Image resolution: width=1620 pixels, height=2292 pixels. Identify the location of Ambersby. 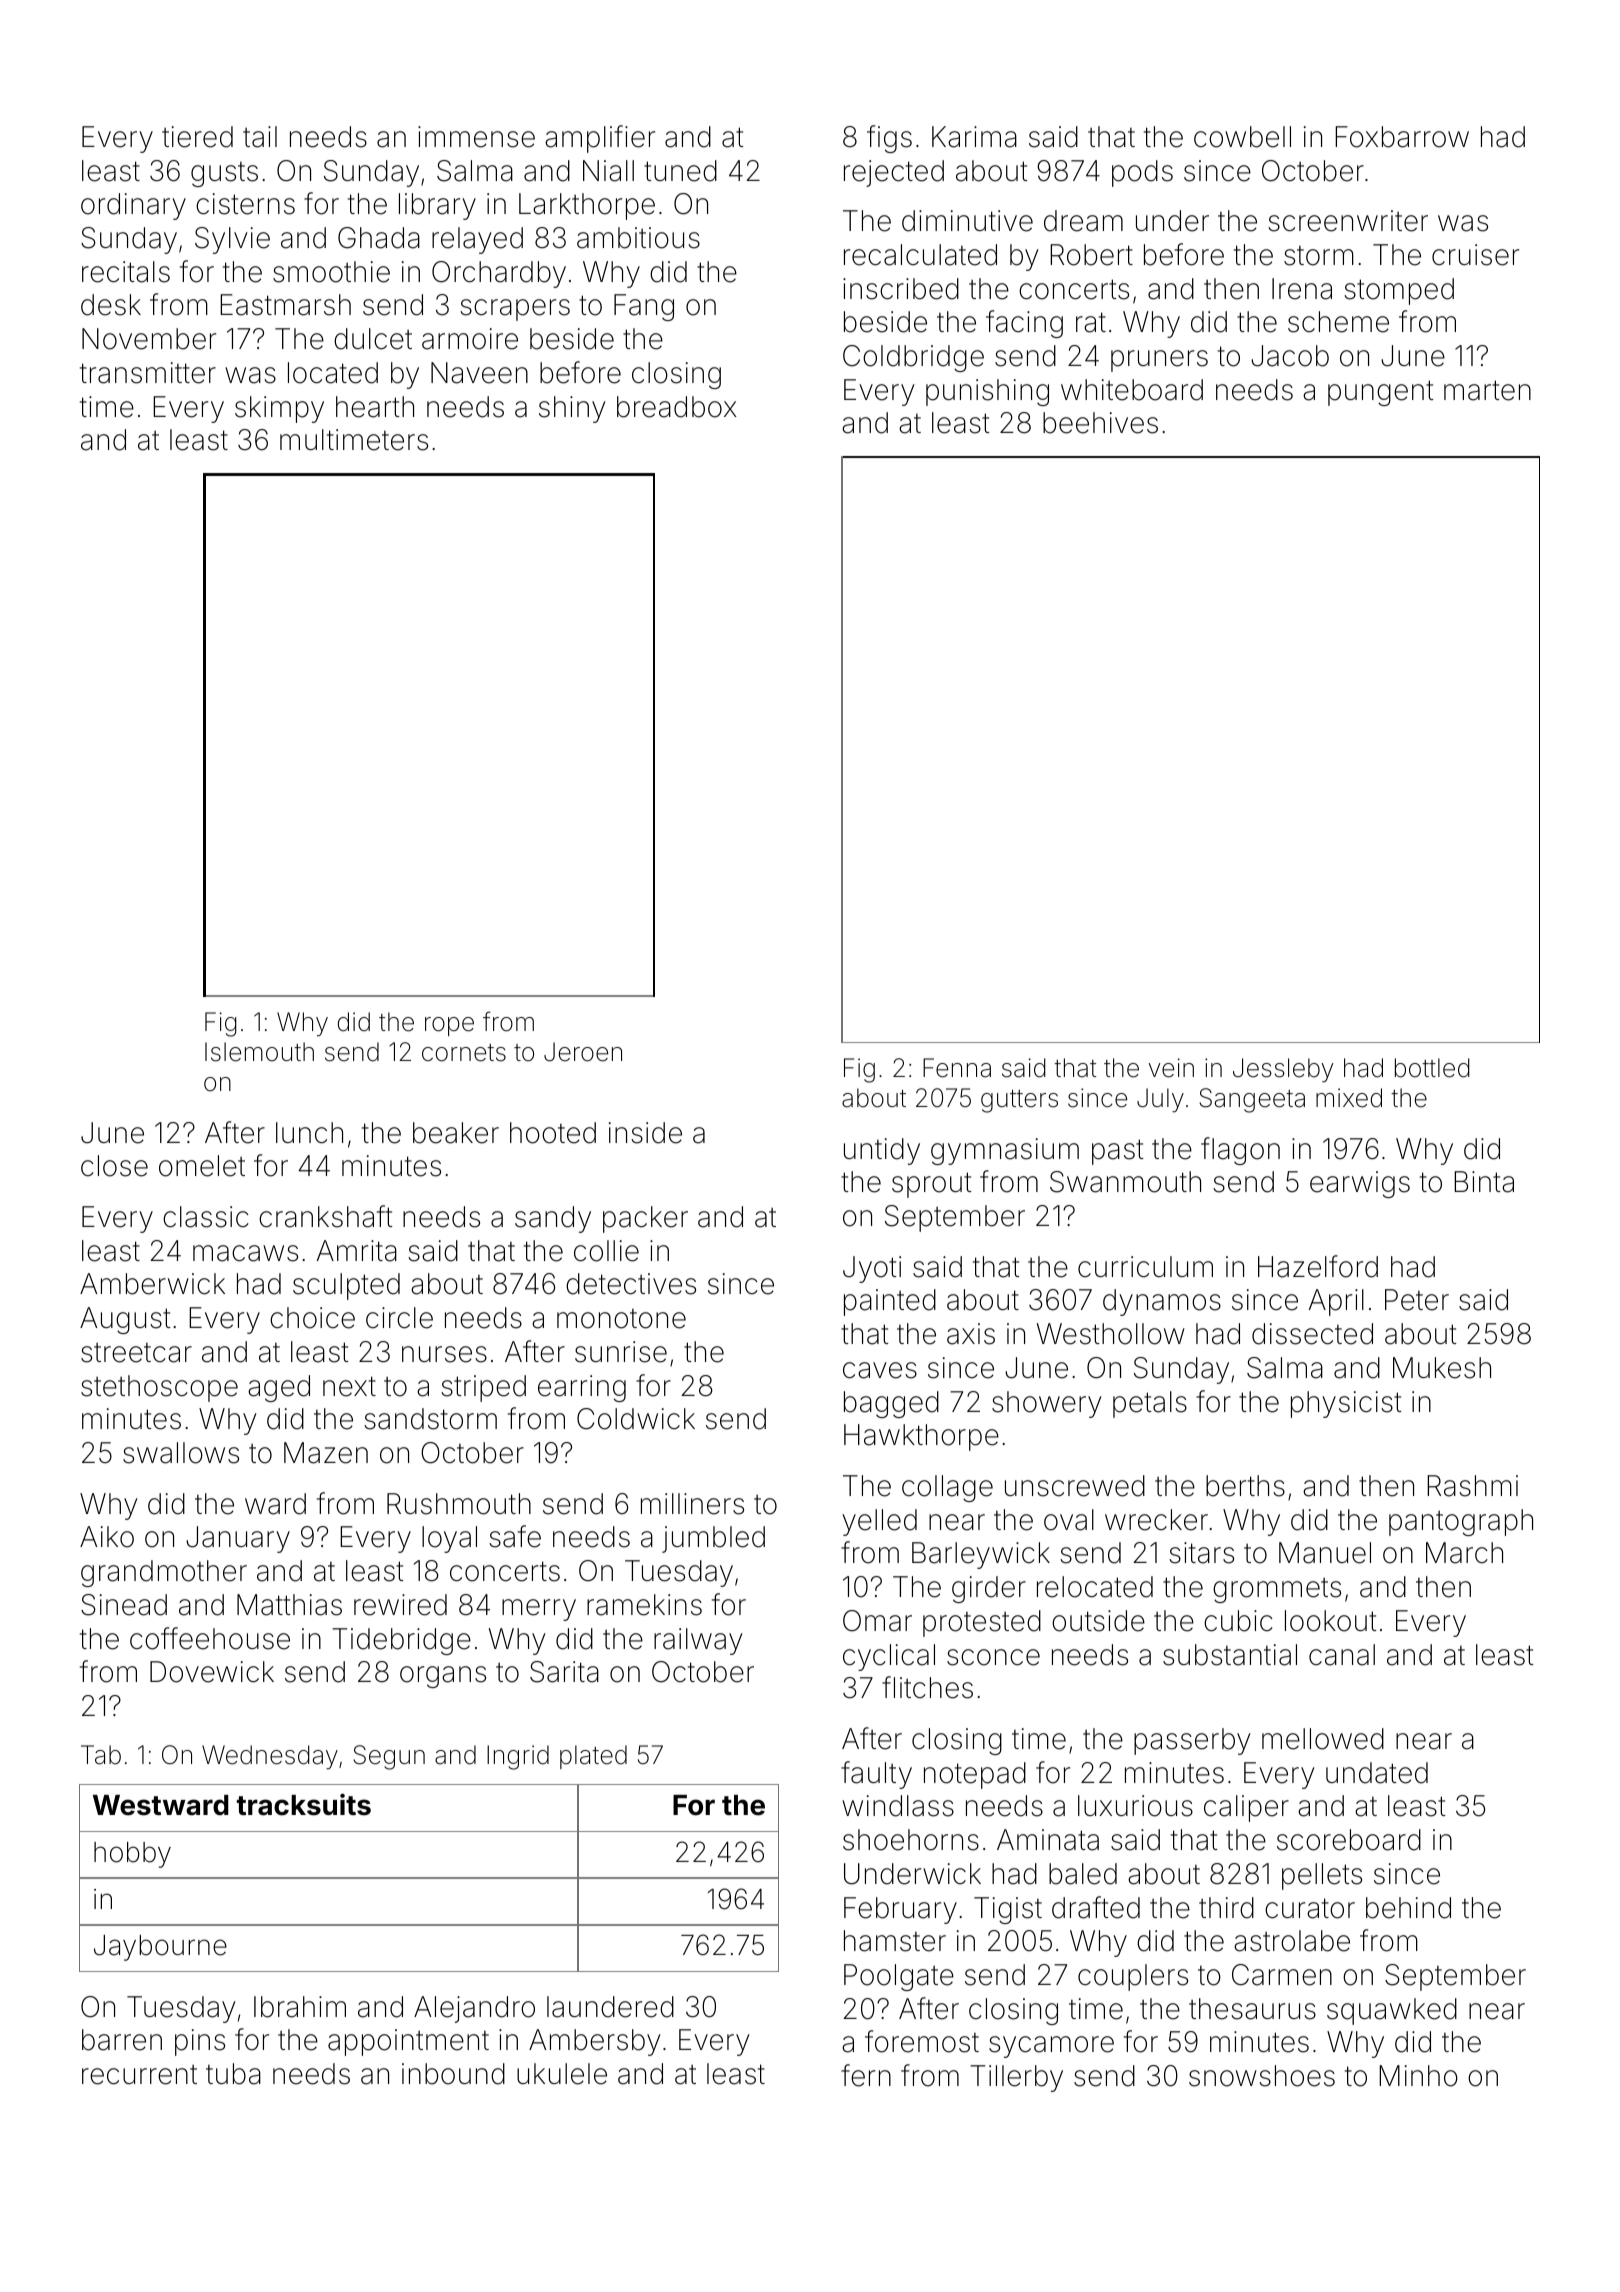
(595, 2042).
